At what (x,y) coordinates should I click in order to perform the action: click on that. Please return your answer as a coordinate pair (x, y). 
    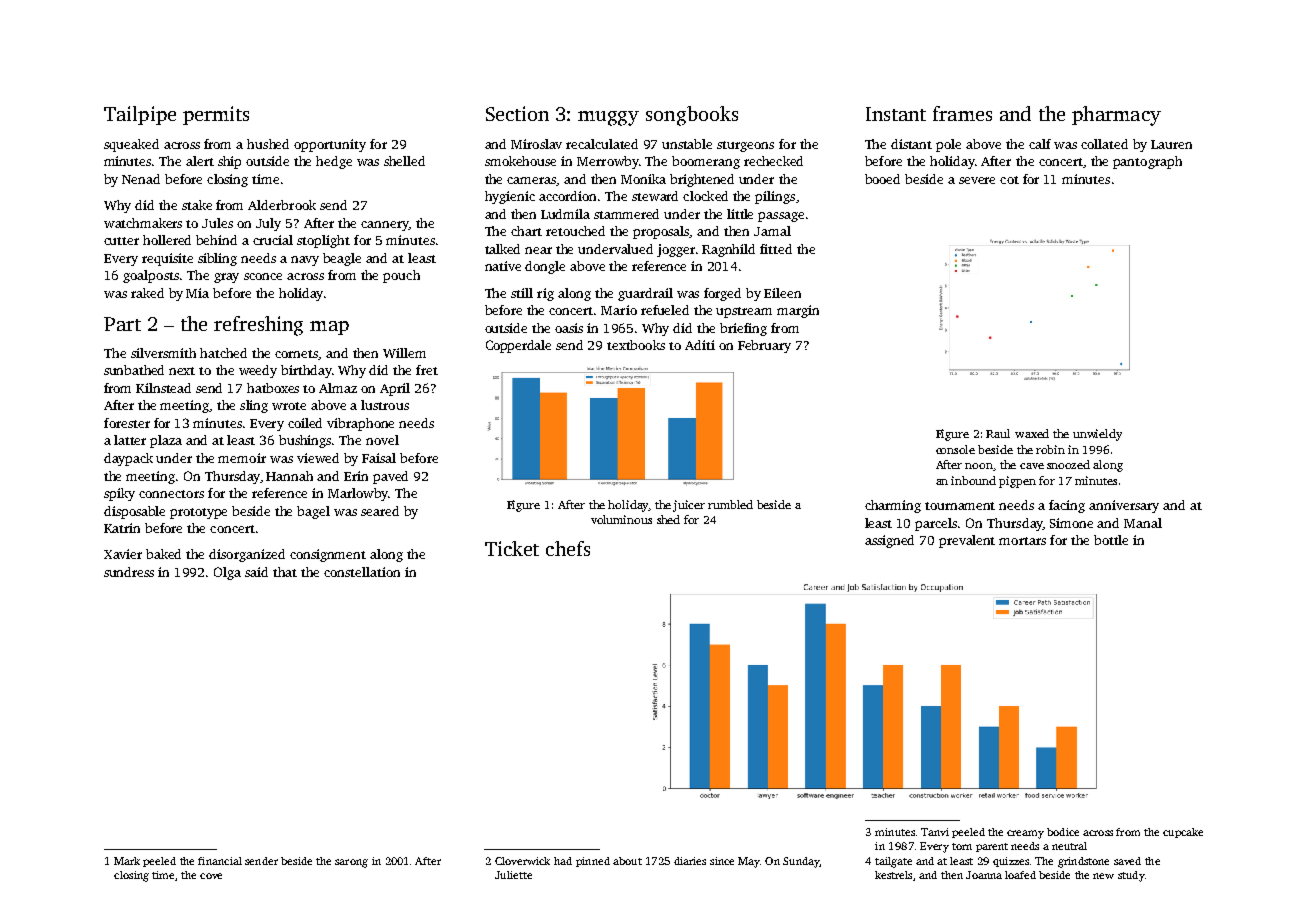
    Looking at the image, I should click on (285, 572).
